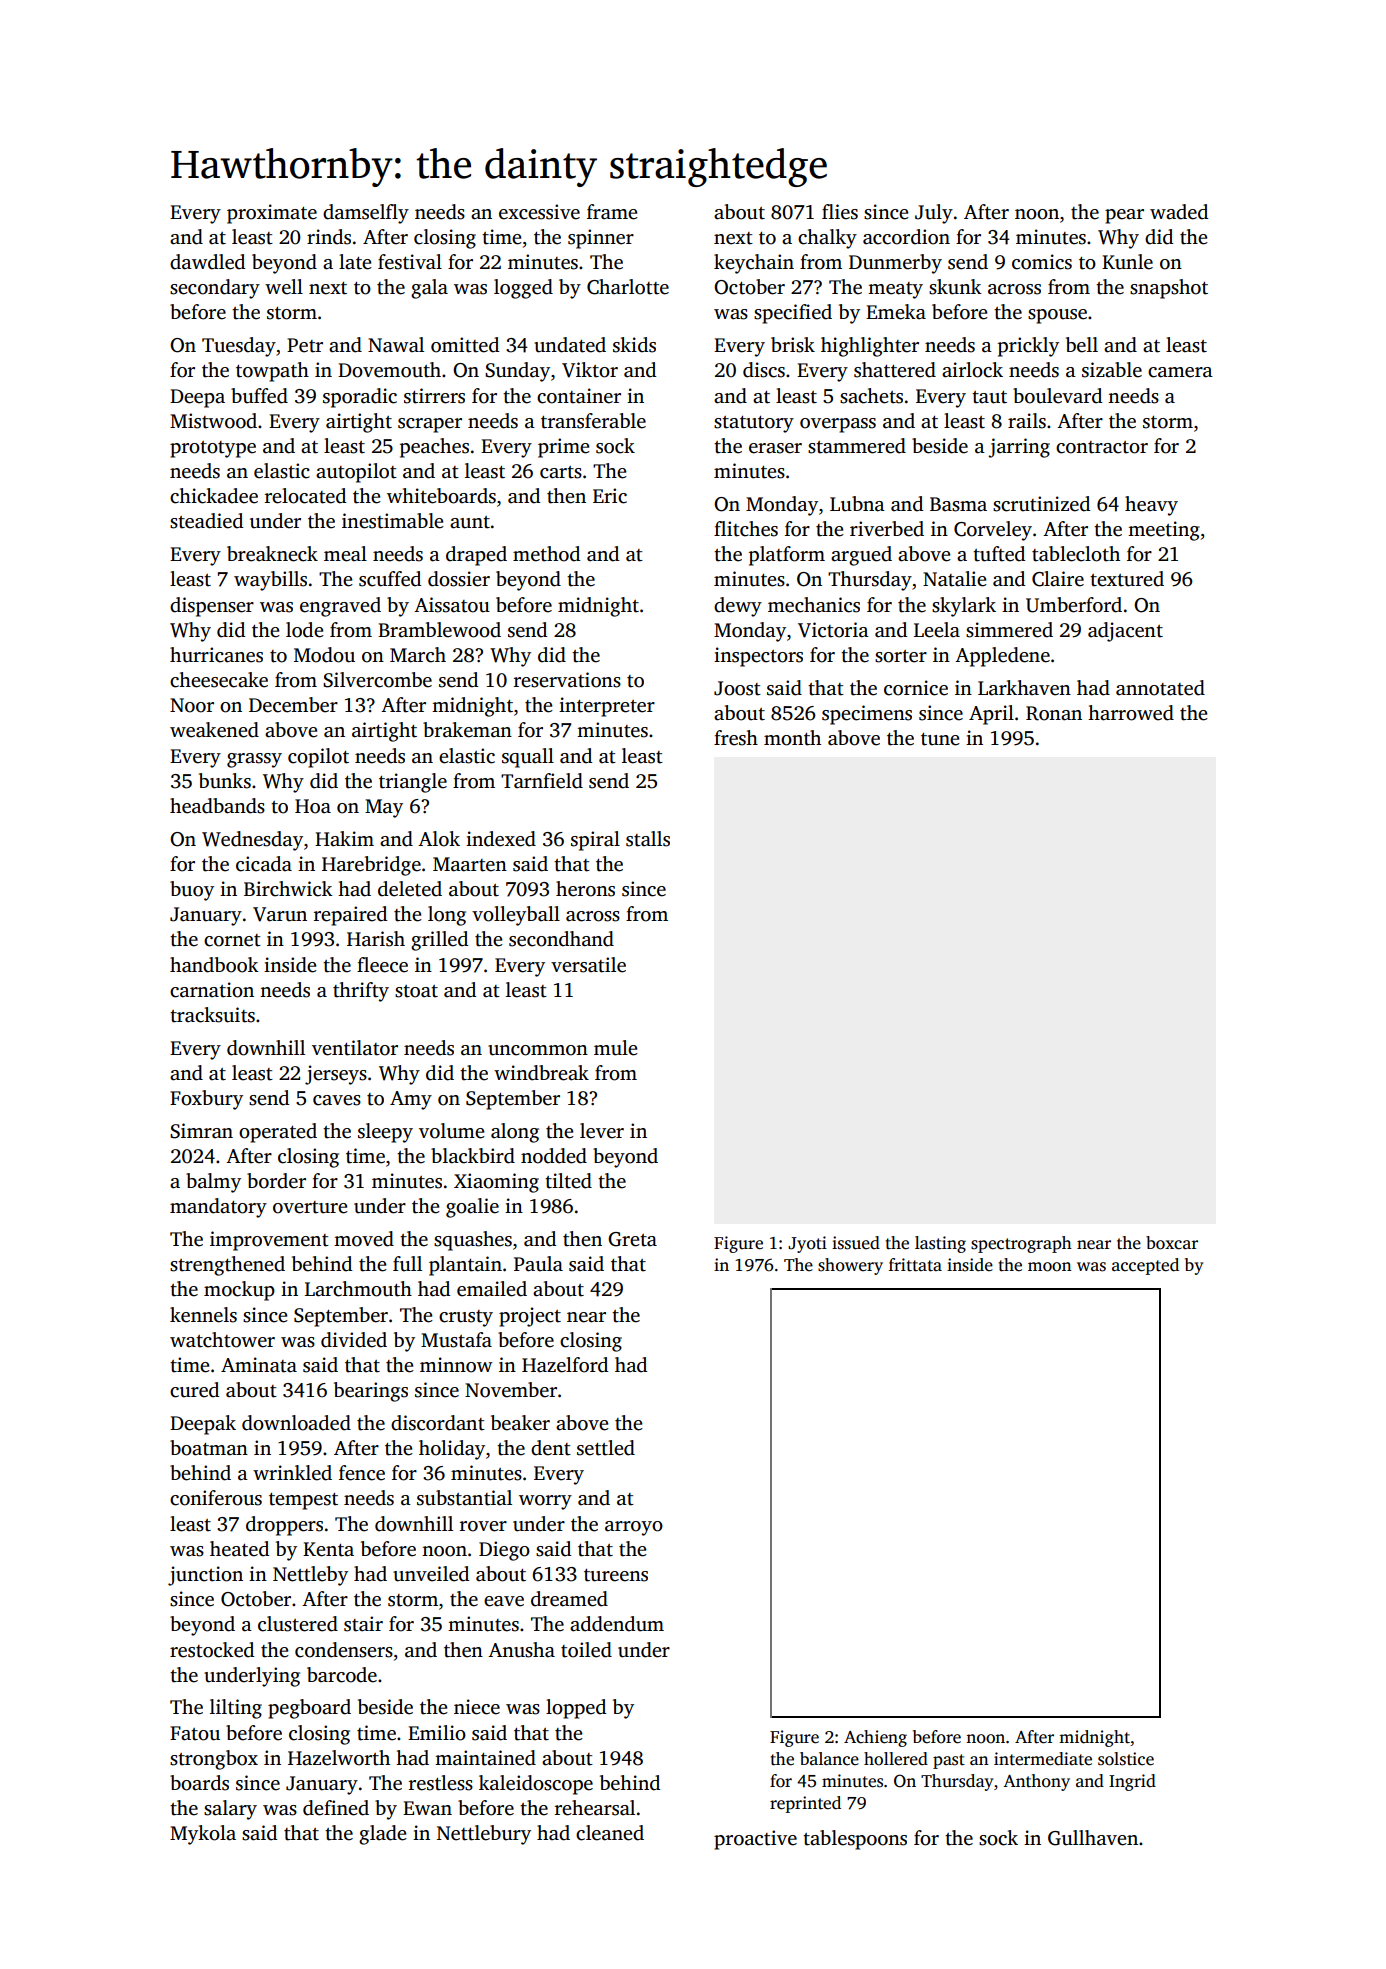  Describe the element at coordinates (610, 496) in the screenshot. I see `Eric` at that location.
